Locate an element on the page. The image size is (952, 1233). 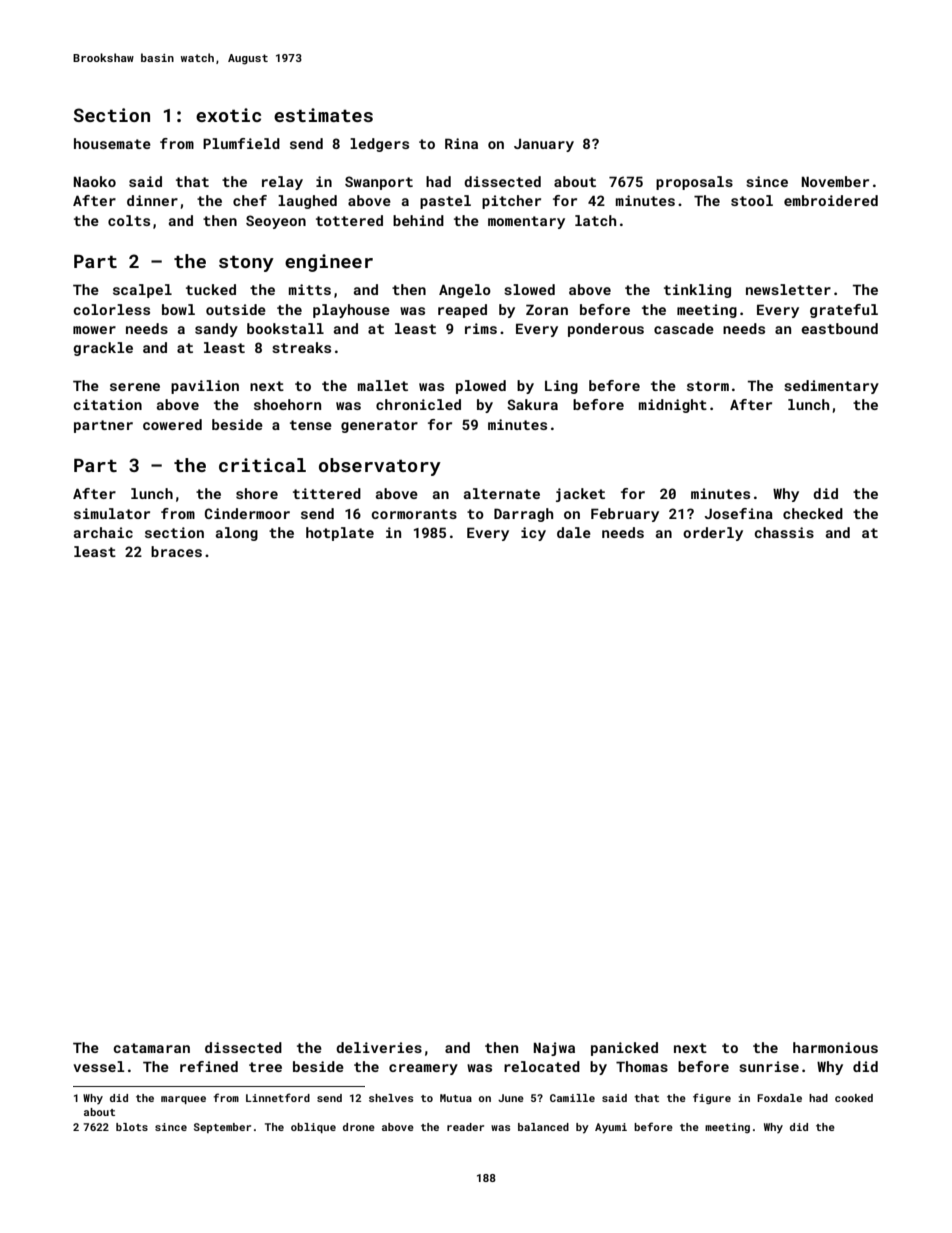
relay is located at coordinates (282, 183).
